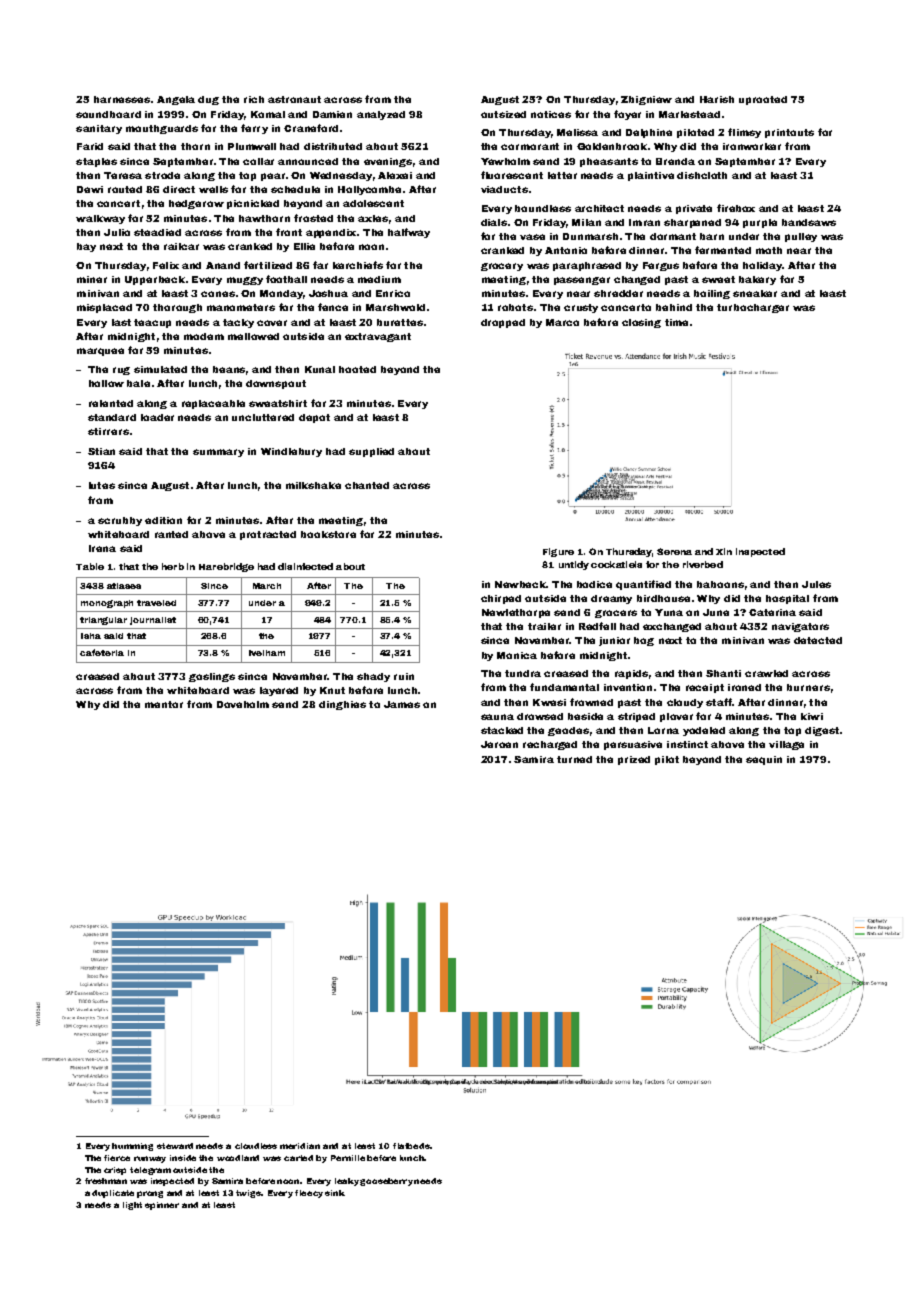 This image has width=924, height=1308. Describe the element at coordinates (581, 308) in the image. I see `crusty` at that location.
